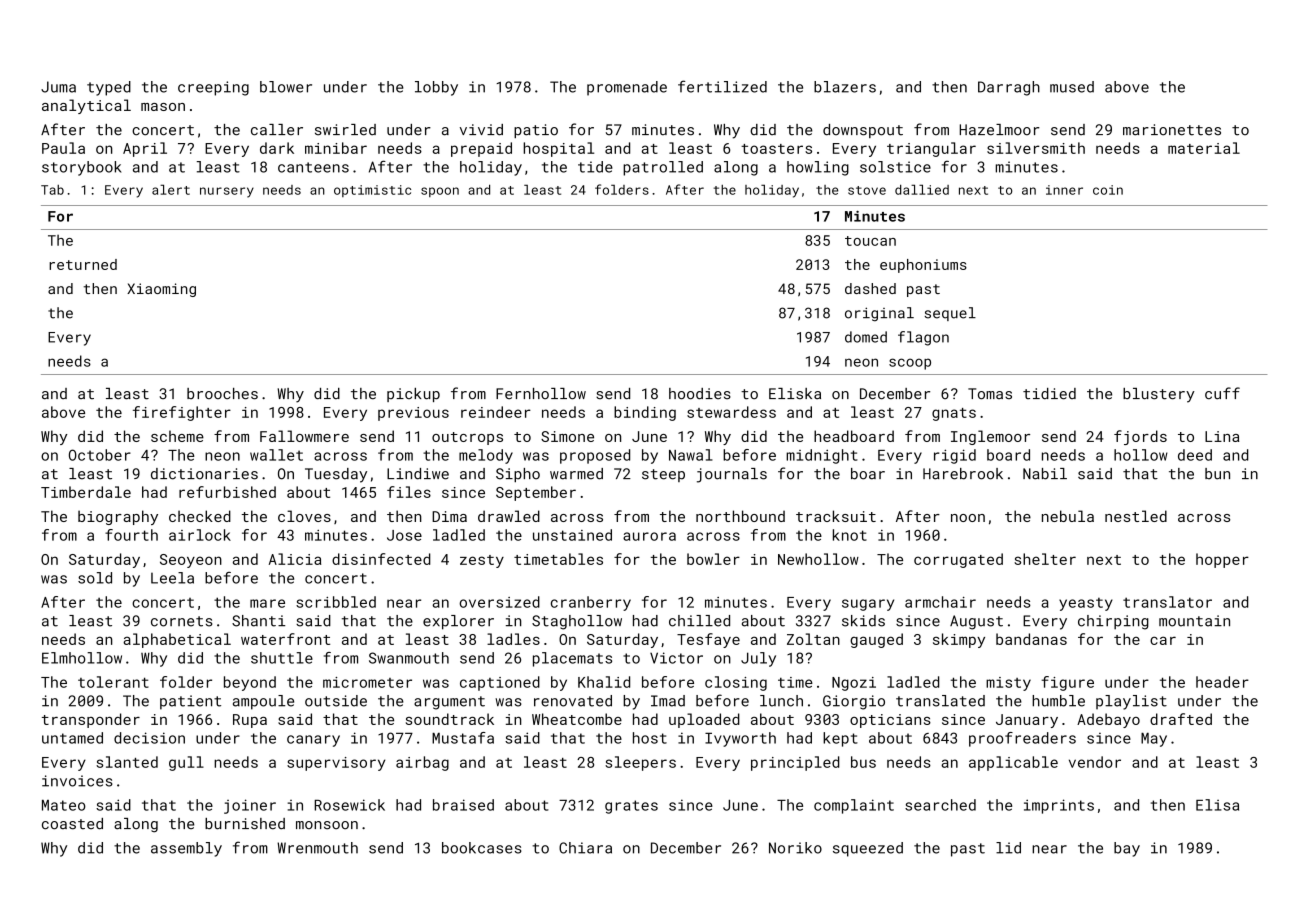 This screenshot has width=1308, height=924. Describe the element at coordinates (868, 849) in the screenshot. I see `squeezed` at that location.
